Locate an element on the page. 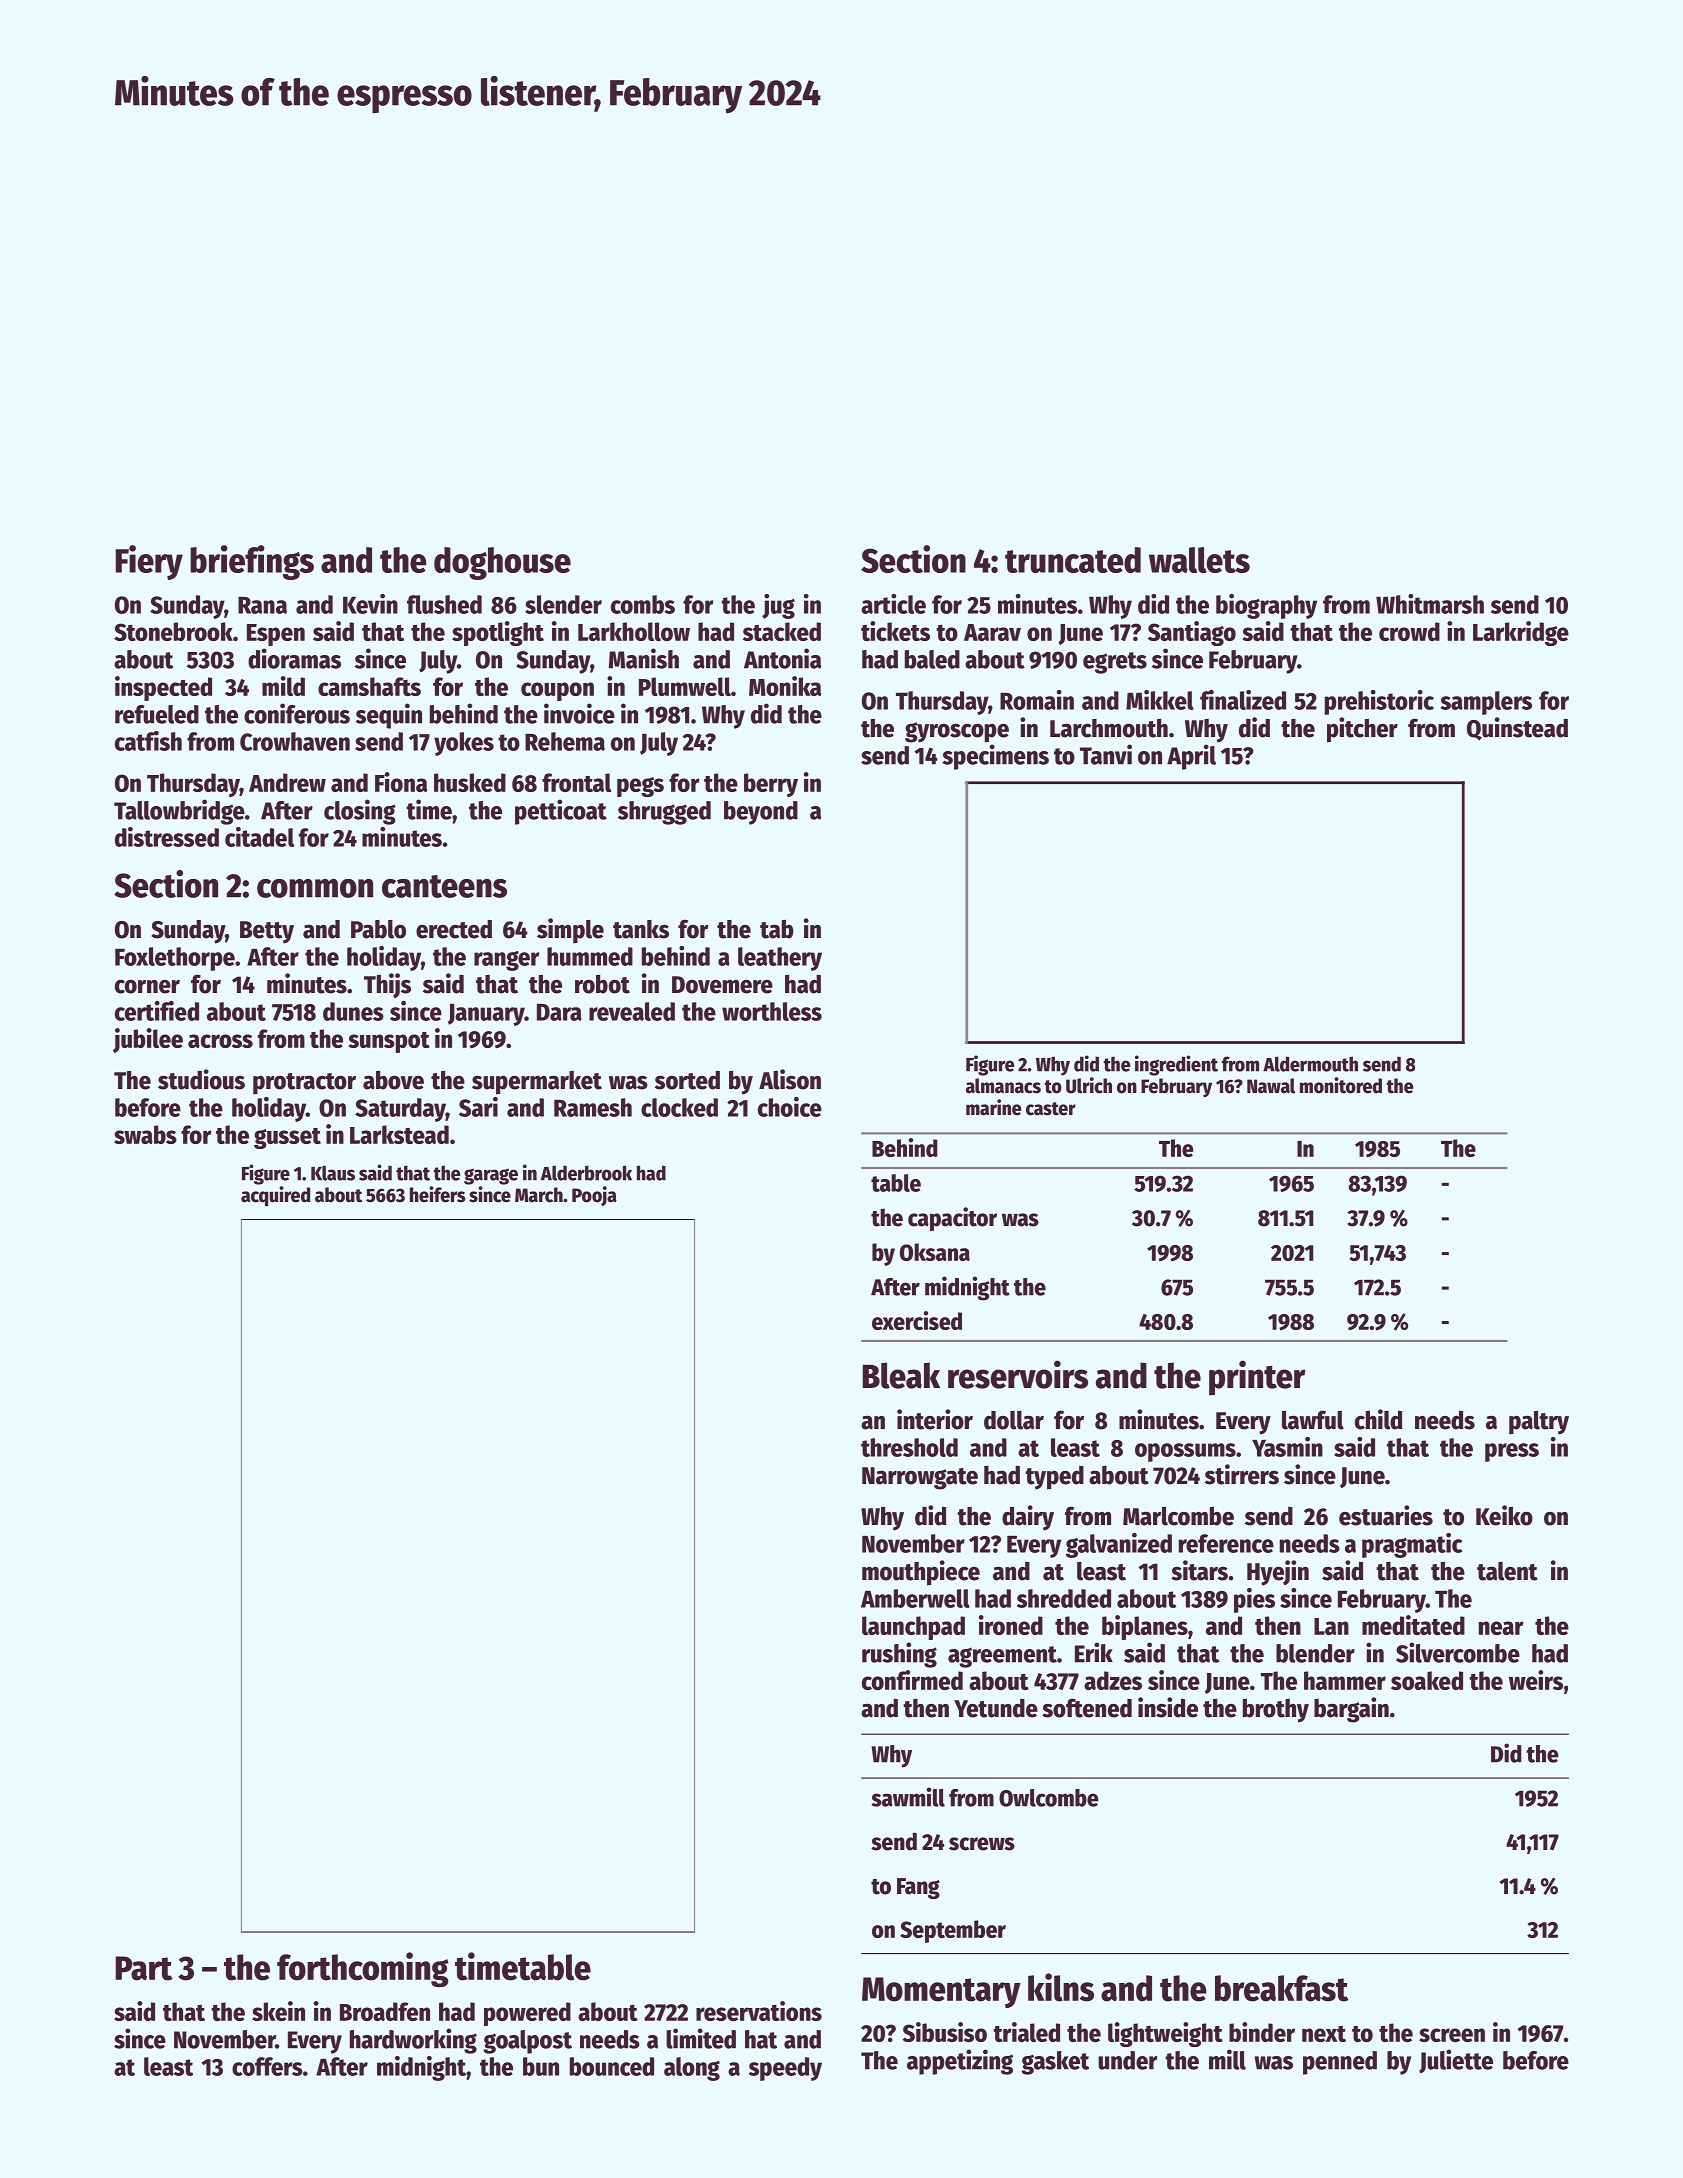 The image size is (1683, 2178). January is located at coordinates (486, 1015).
